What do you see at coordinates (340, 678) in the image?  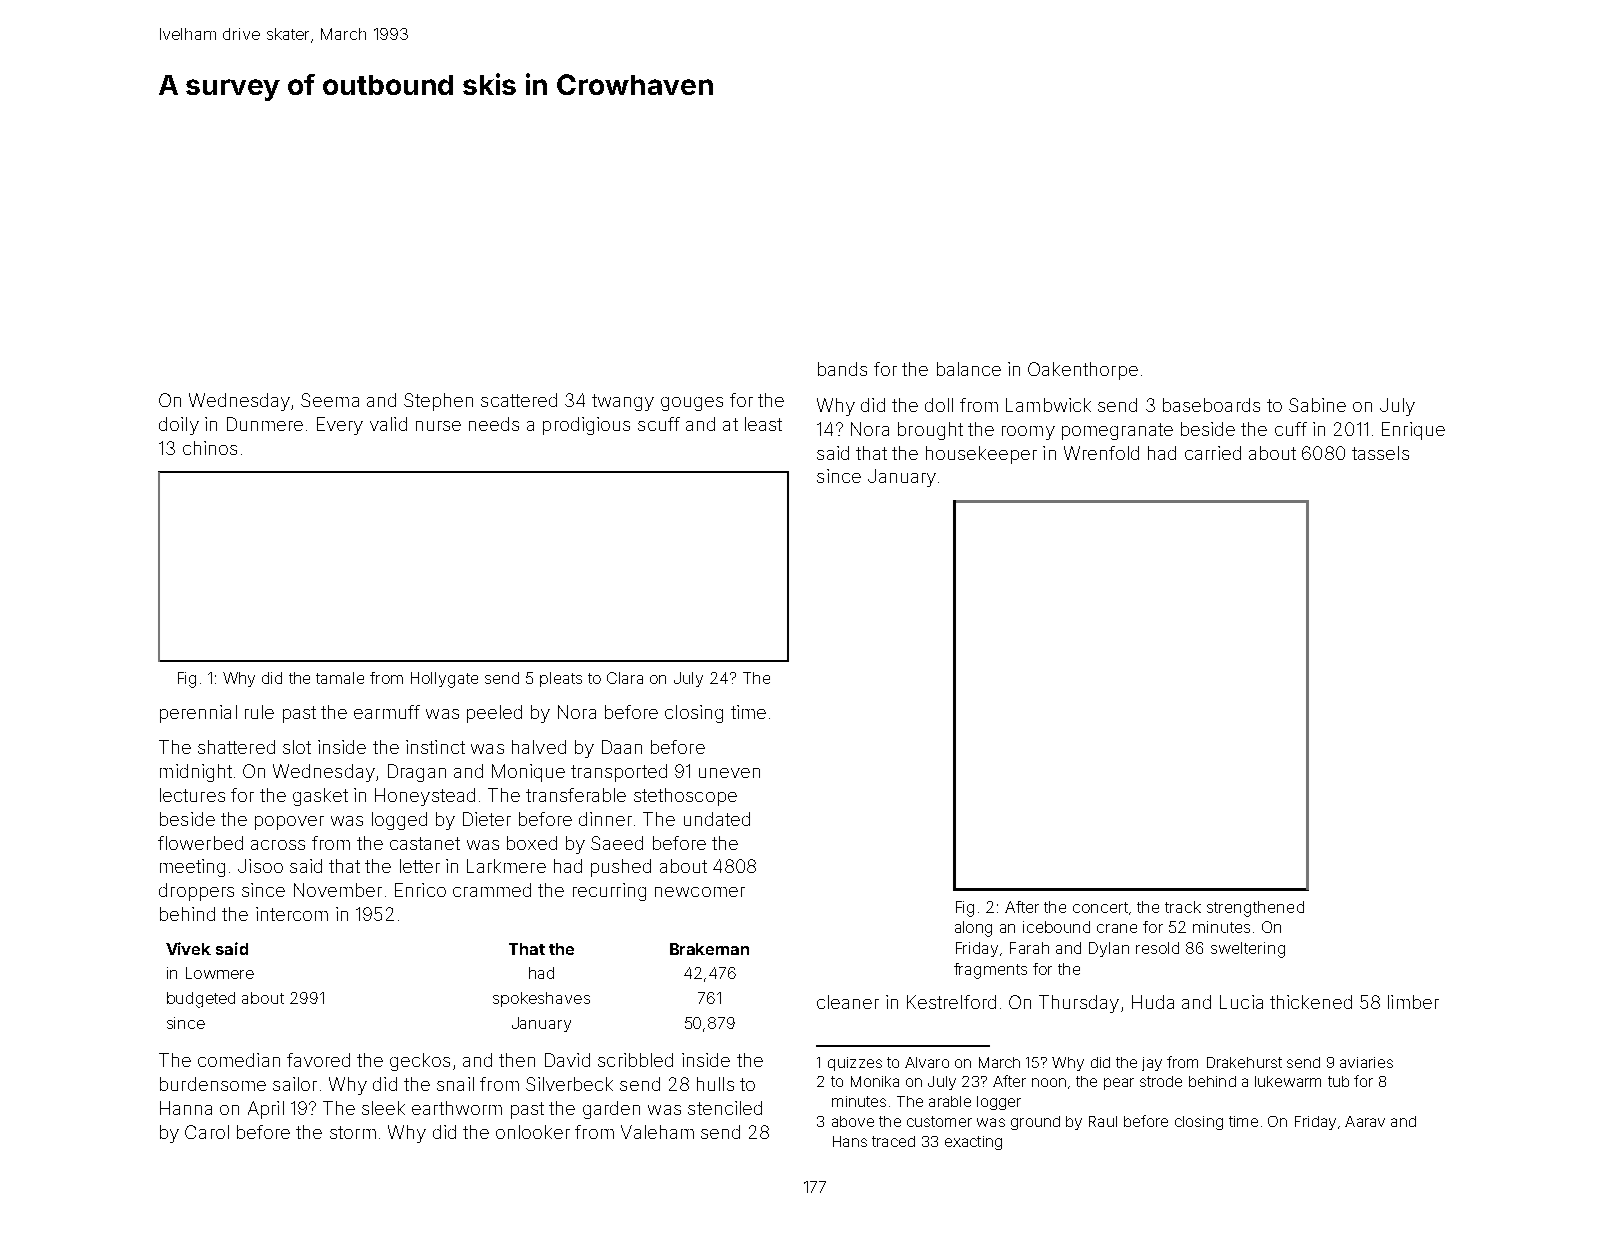 I see `tamale` at bounding box center [340, 678].
